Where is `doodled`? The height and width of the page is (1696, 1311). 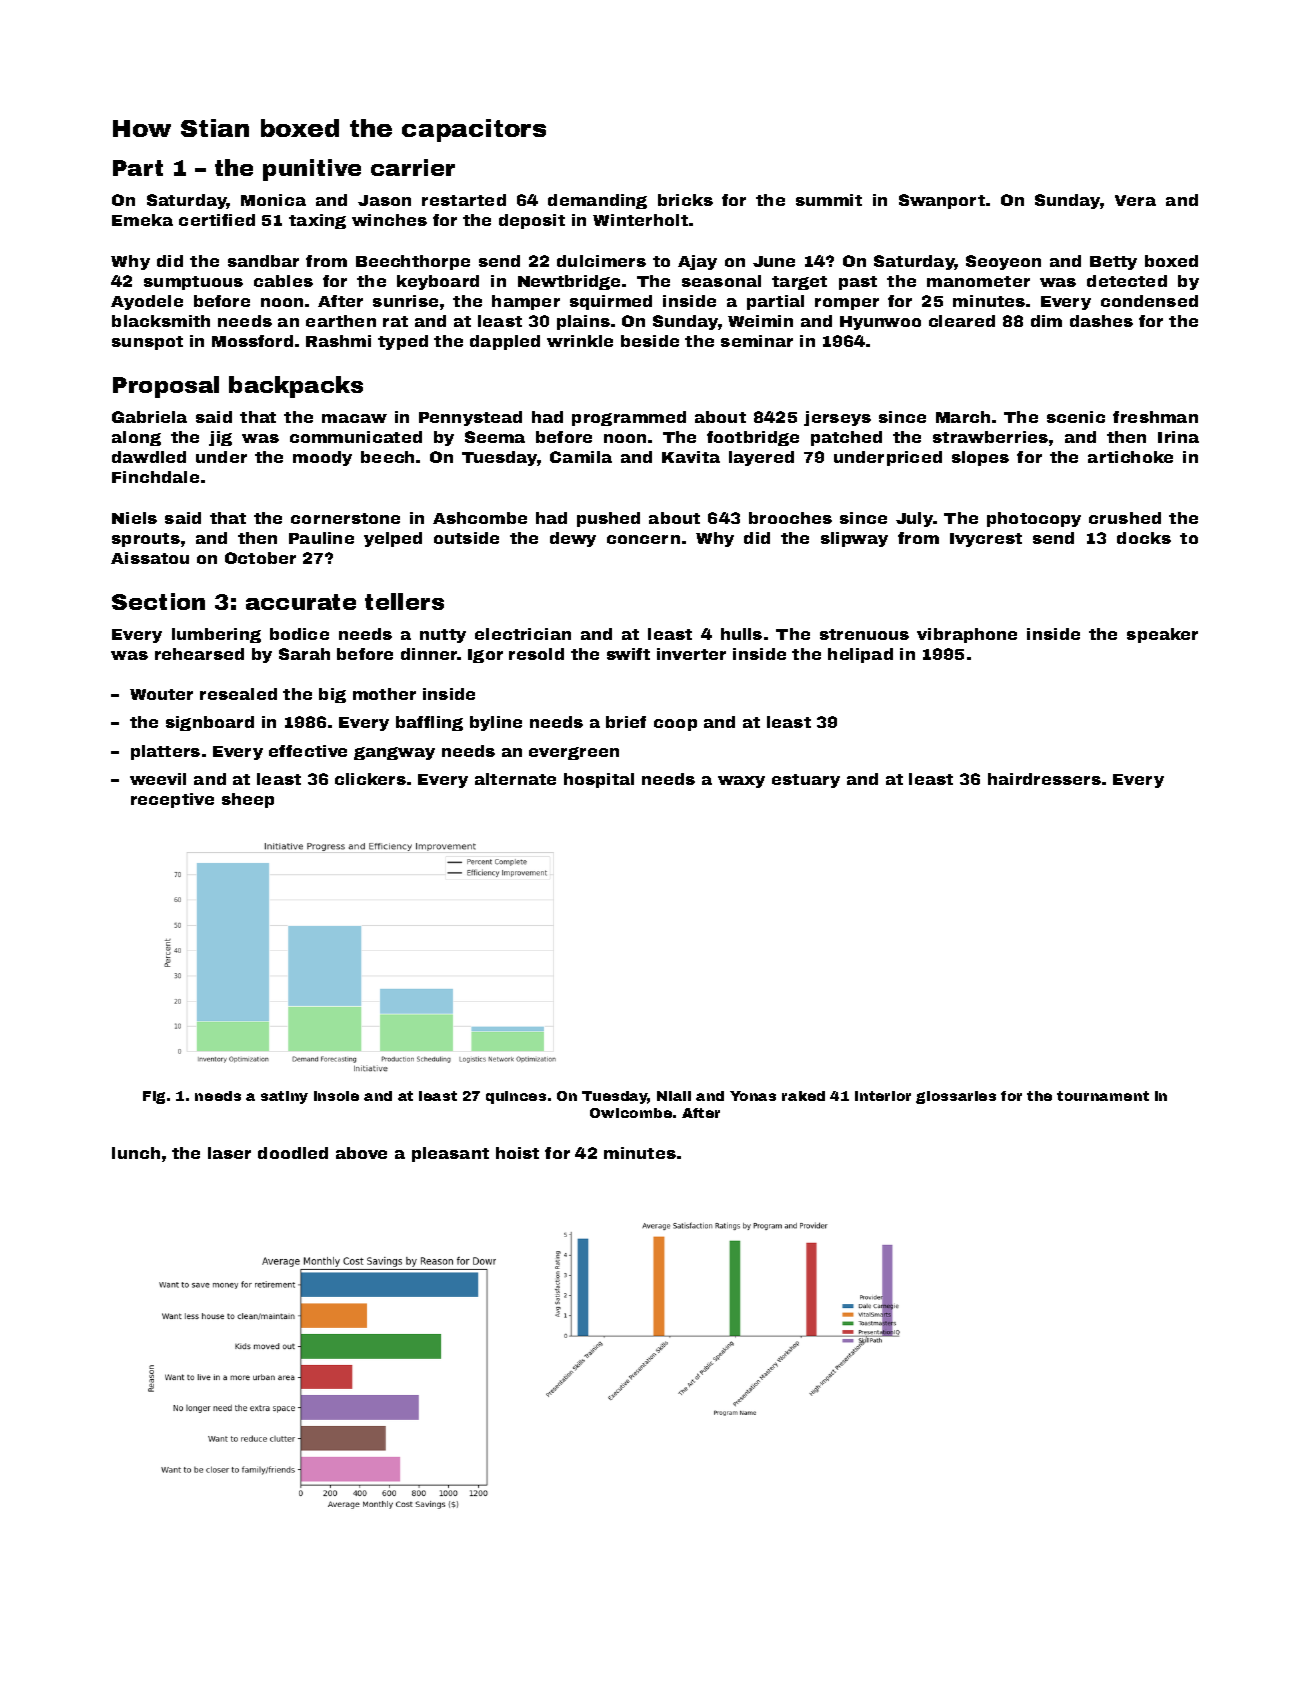 doodled is located at coordinates (293, 1153).
